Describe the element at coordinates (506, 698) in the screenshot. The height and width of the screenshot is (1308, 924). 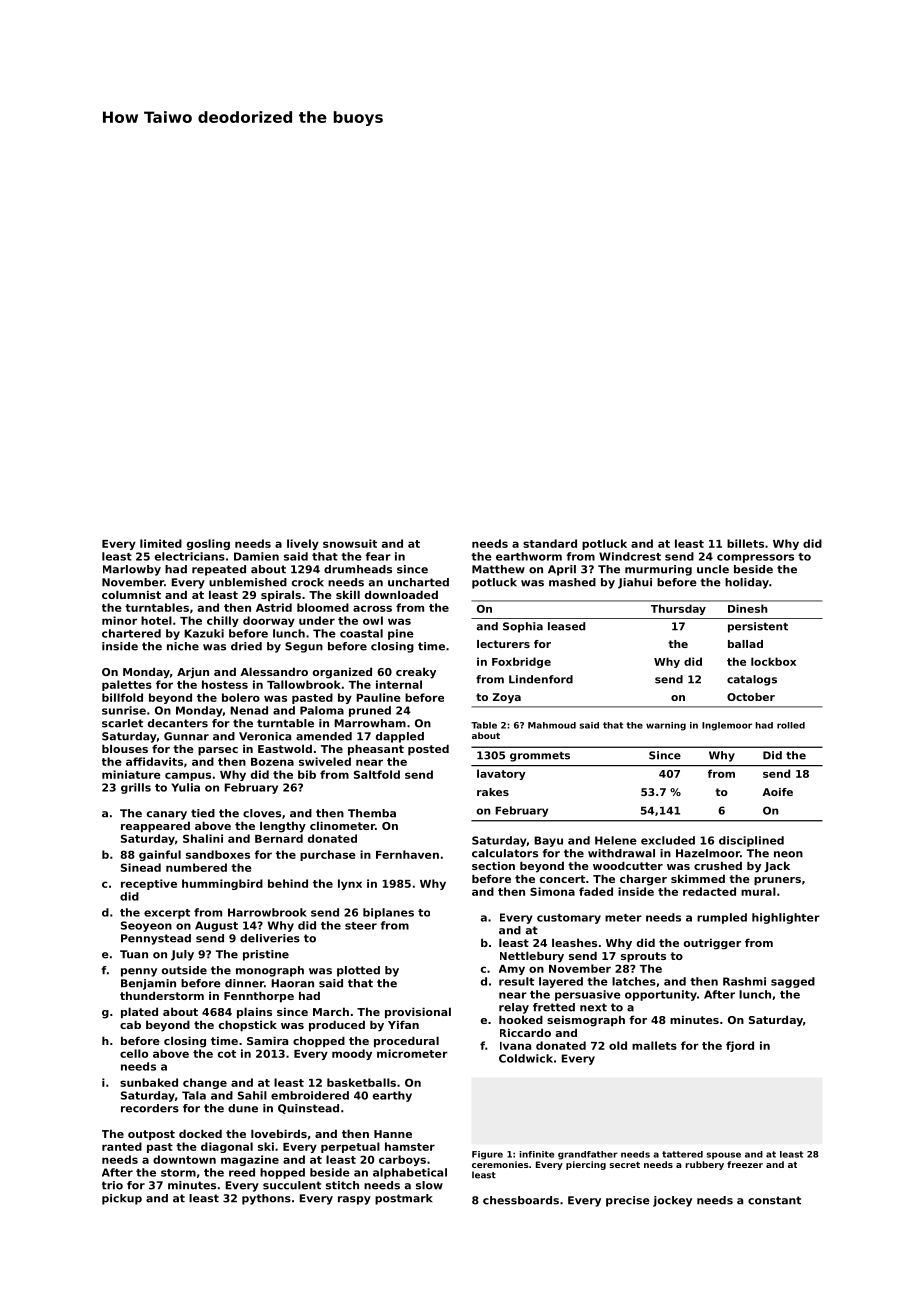
I see `Zoya` at that location.
